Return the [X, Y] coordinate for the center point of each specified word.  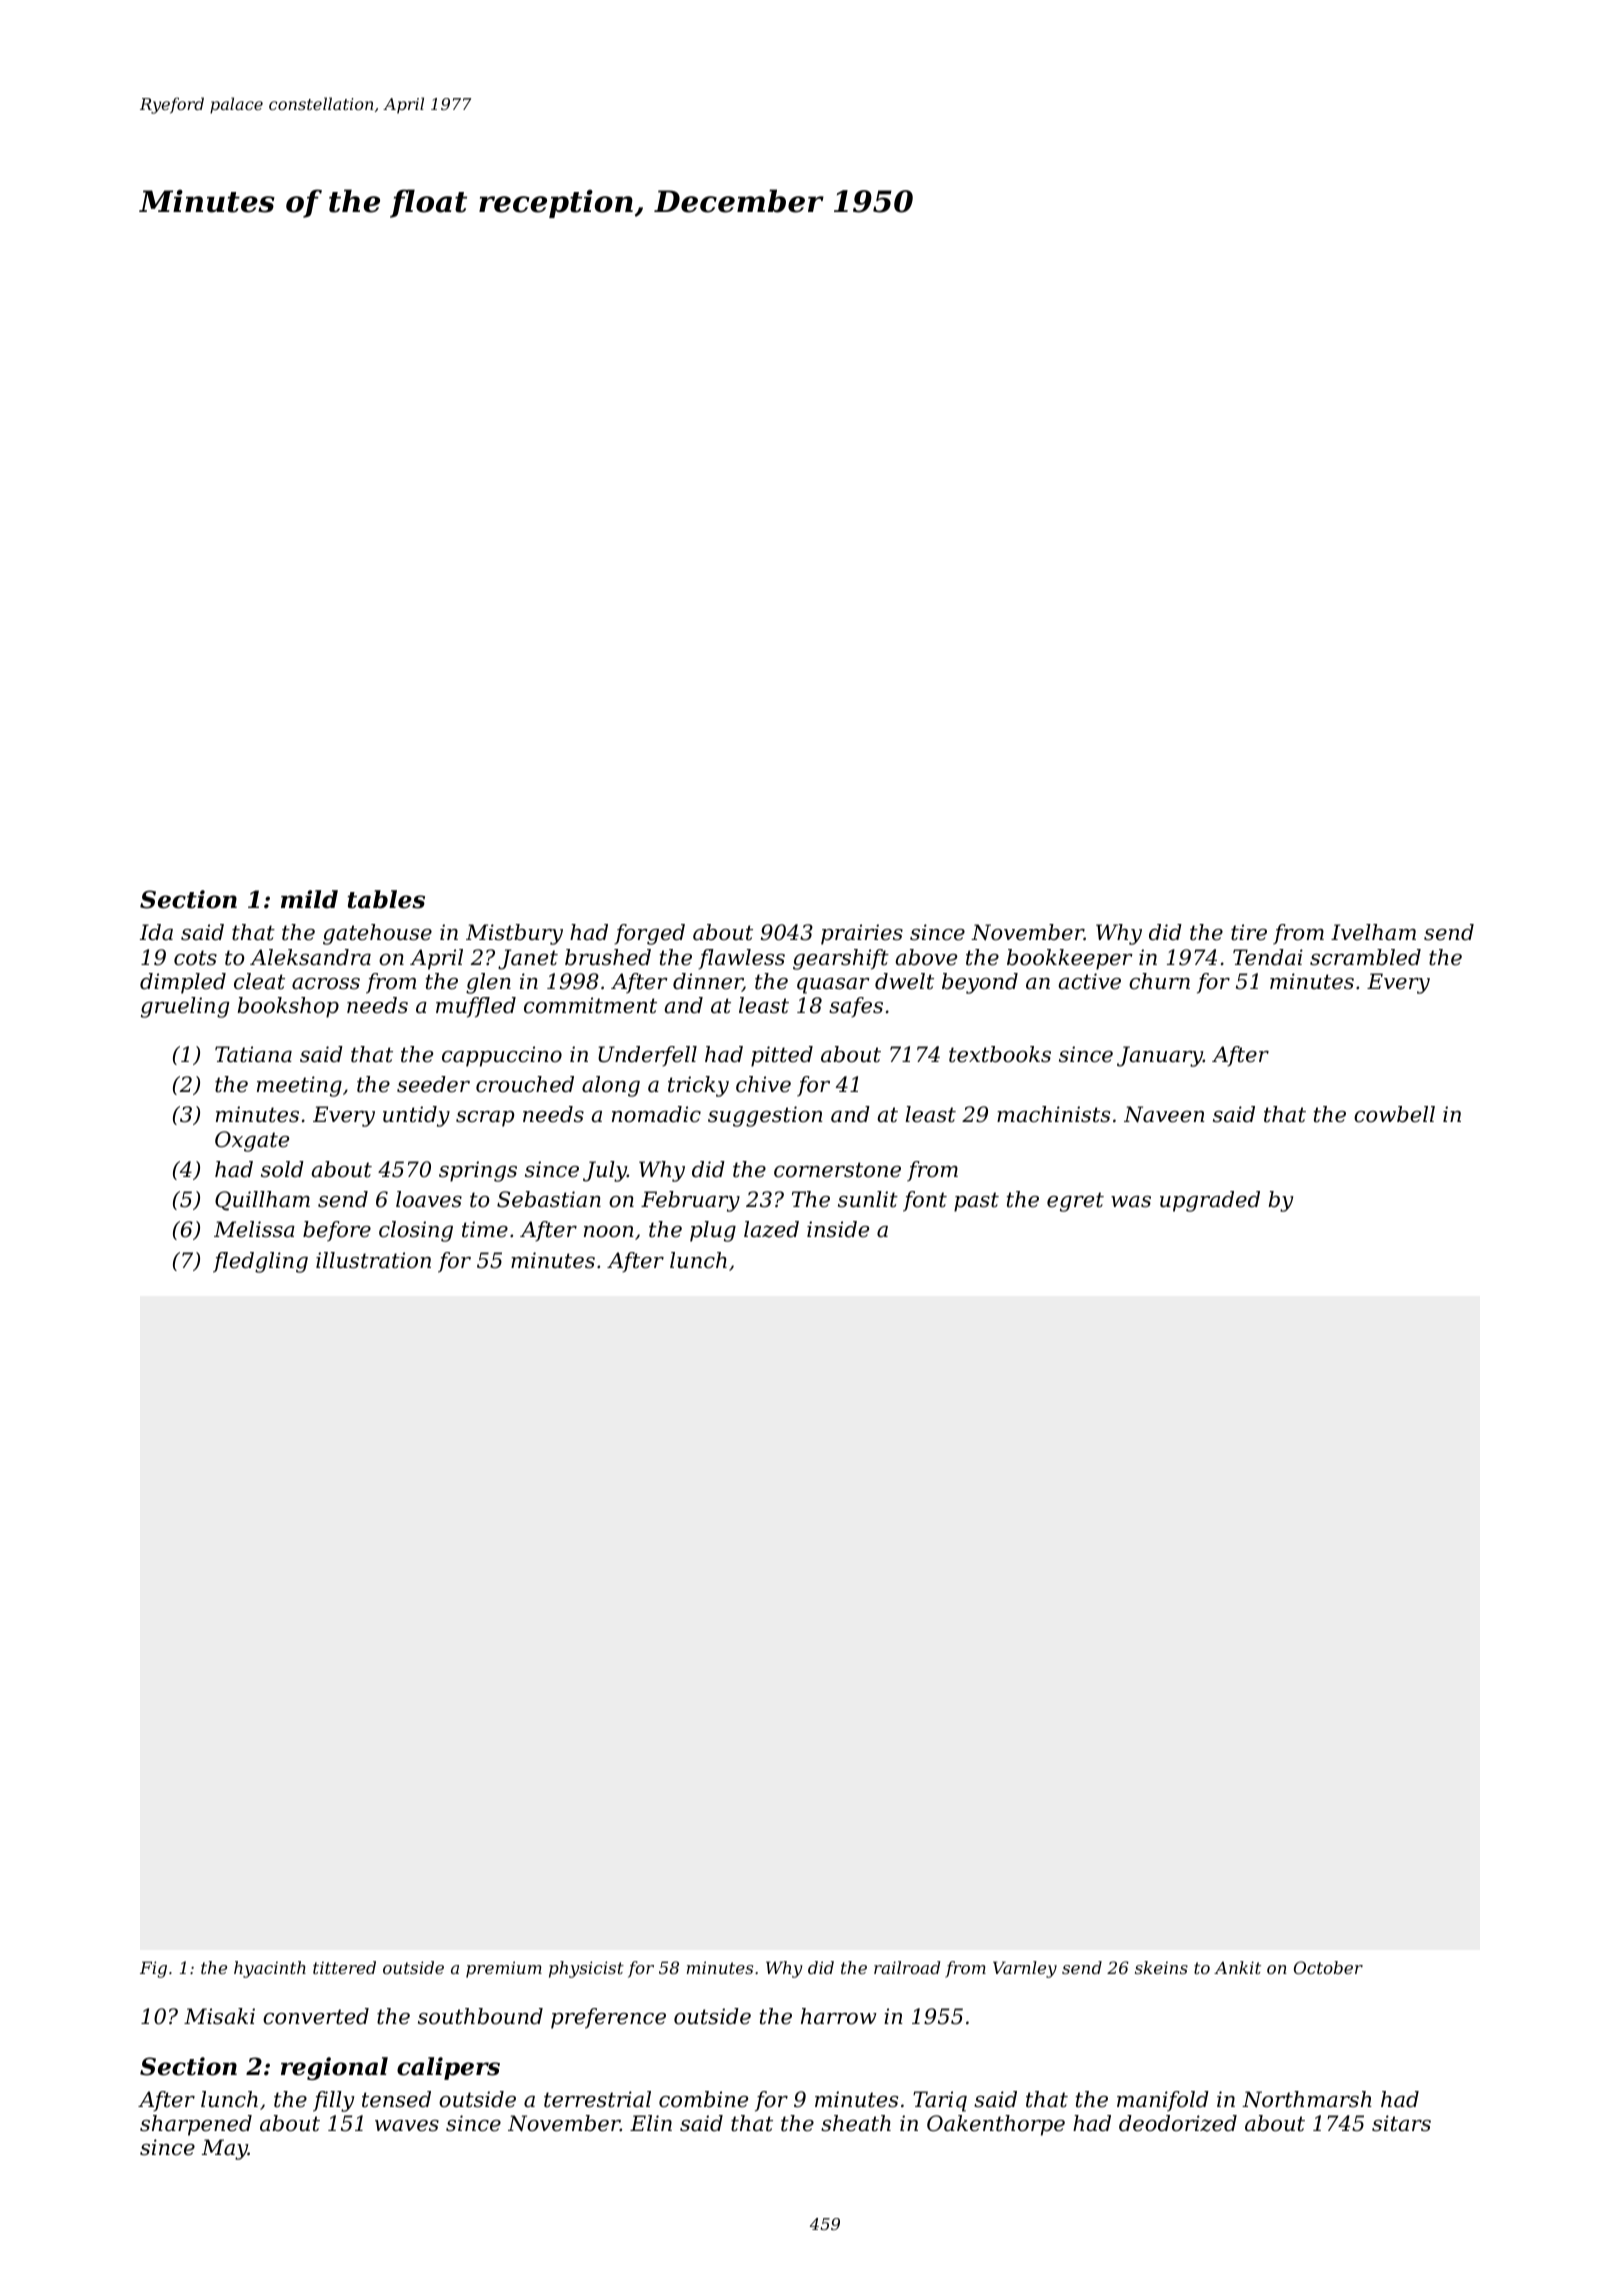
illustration [373, 1260]
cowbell [1394, 1114]
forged [649, 934]
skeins [1161, 1967]
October [1328, 1967]
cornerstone [837, 1170]
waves [407, 2126]
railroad [907, 1967]
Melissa [254, 1229]
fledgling [260, 1262]
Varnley [1025, 1969]
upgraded [1210, 1201]
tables [386, 899]
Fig [153, 1969]
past [976, 1202]
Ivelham [1373, 932]
